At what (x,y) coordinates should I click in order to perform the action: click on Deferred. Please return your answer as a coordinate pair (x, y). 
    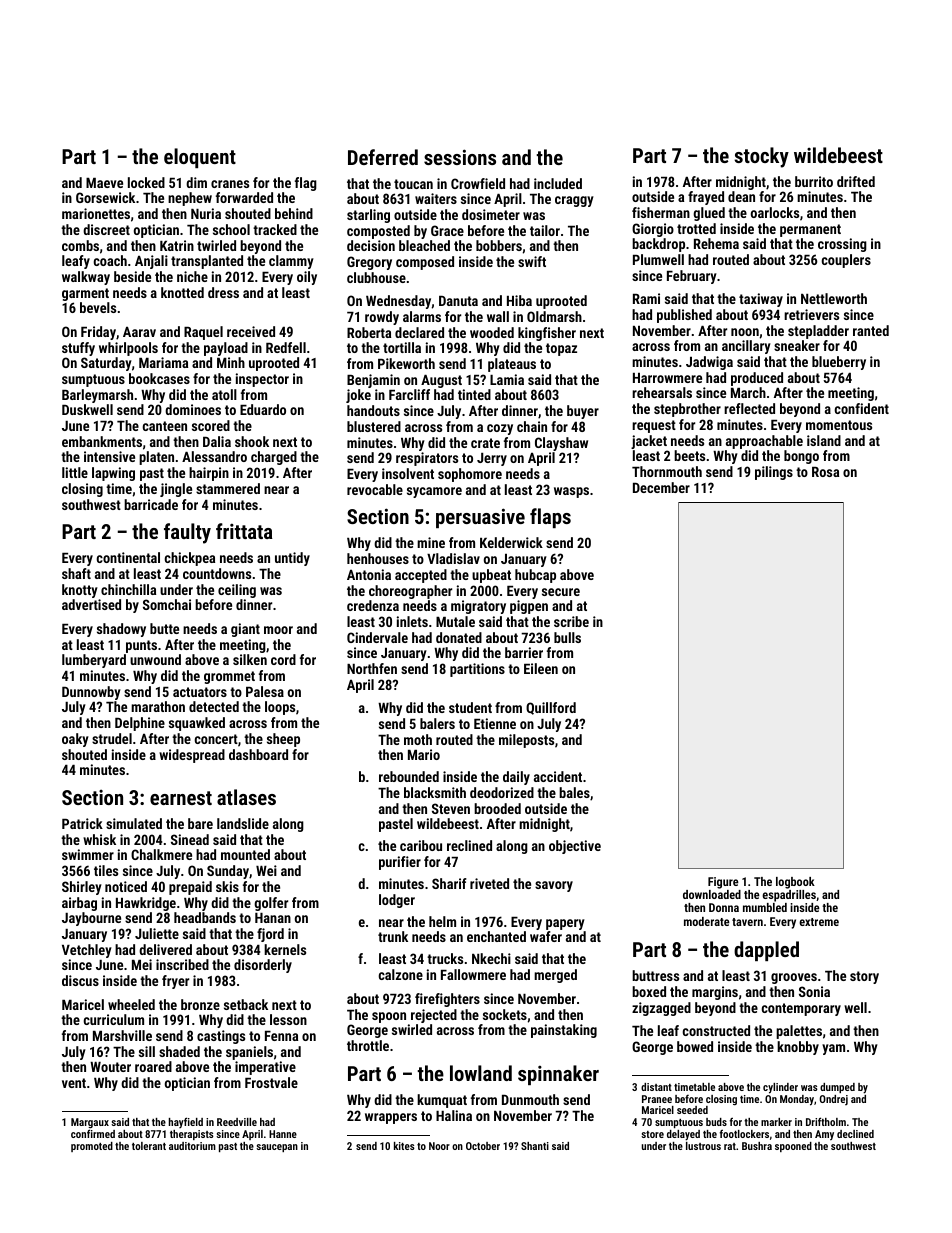
    Looking at the image, I should click on (383, 157).
